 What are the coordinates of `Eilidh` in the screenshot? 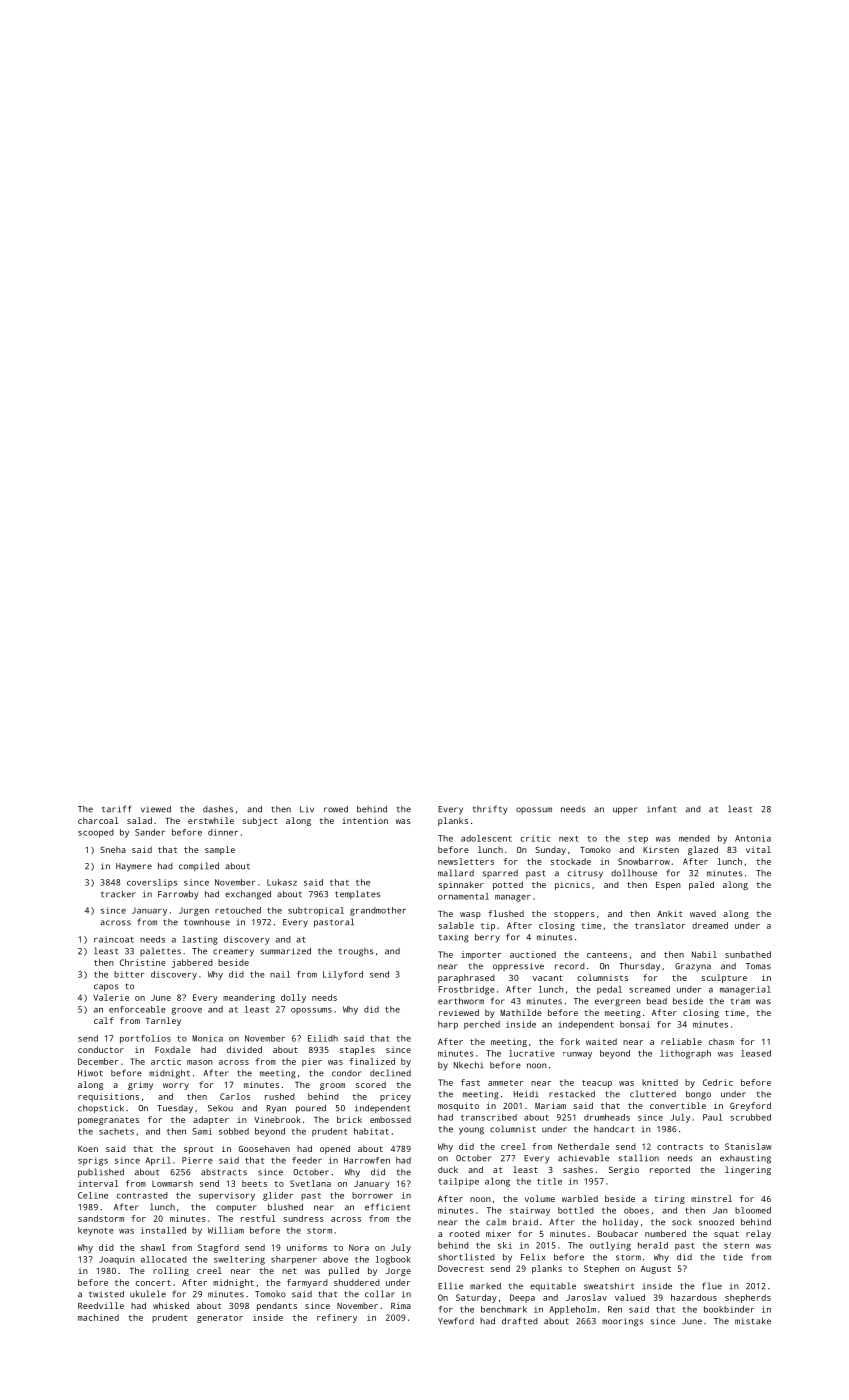 It's located at (323, 1038).
